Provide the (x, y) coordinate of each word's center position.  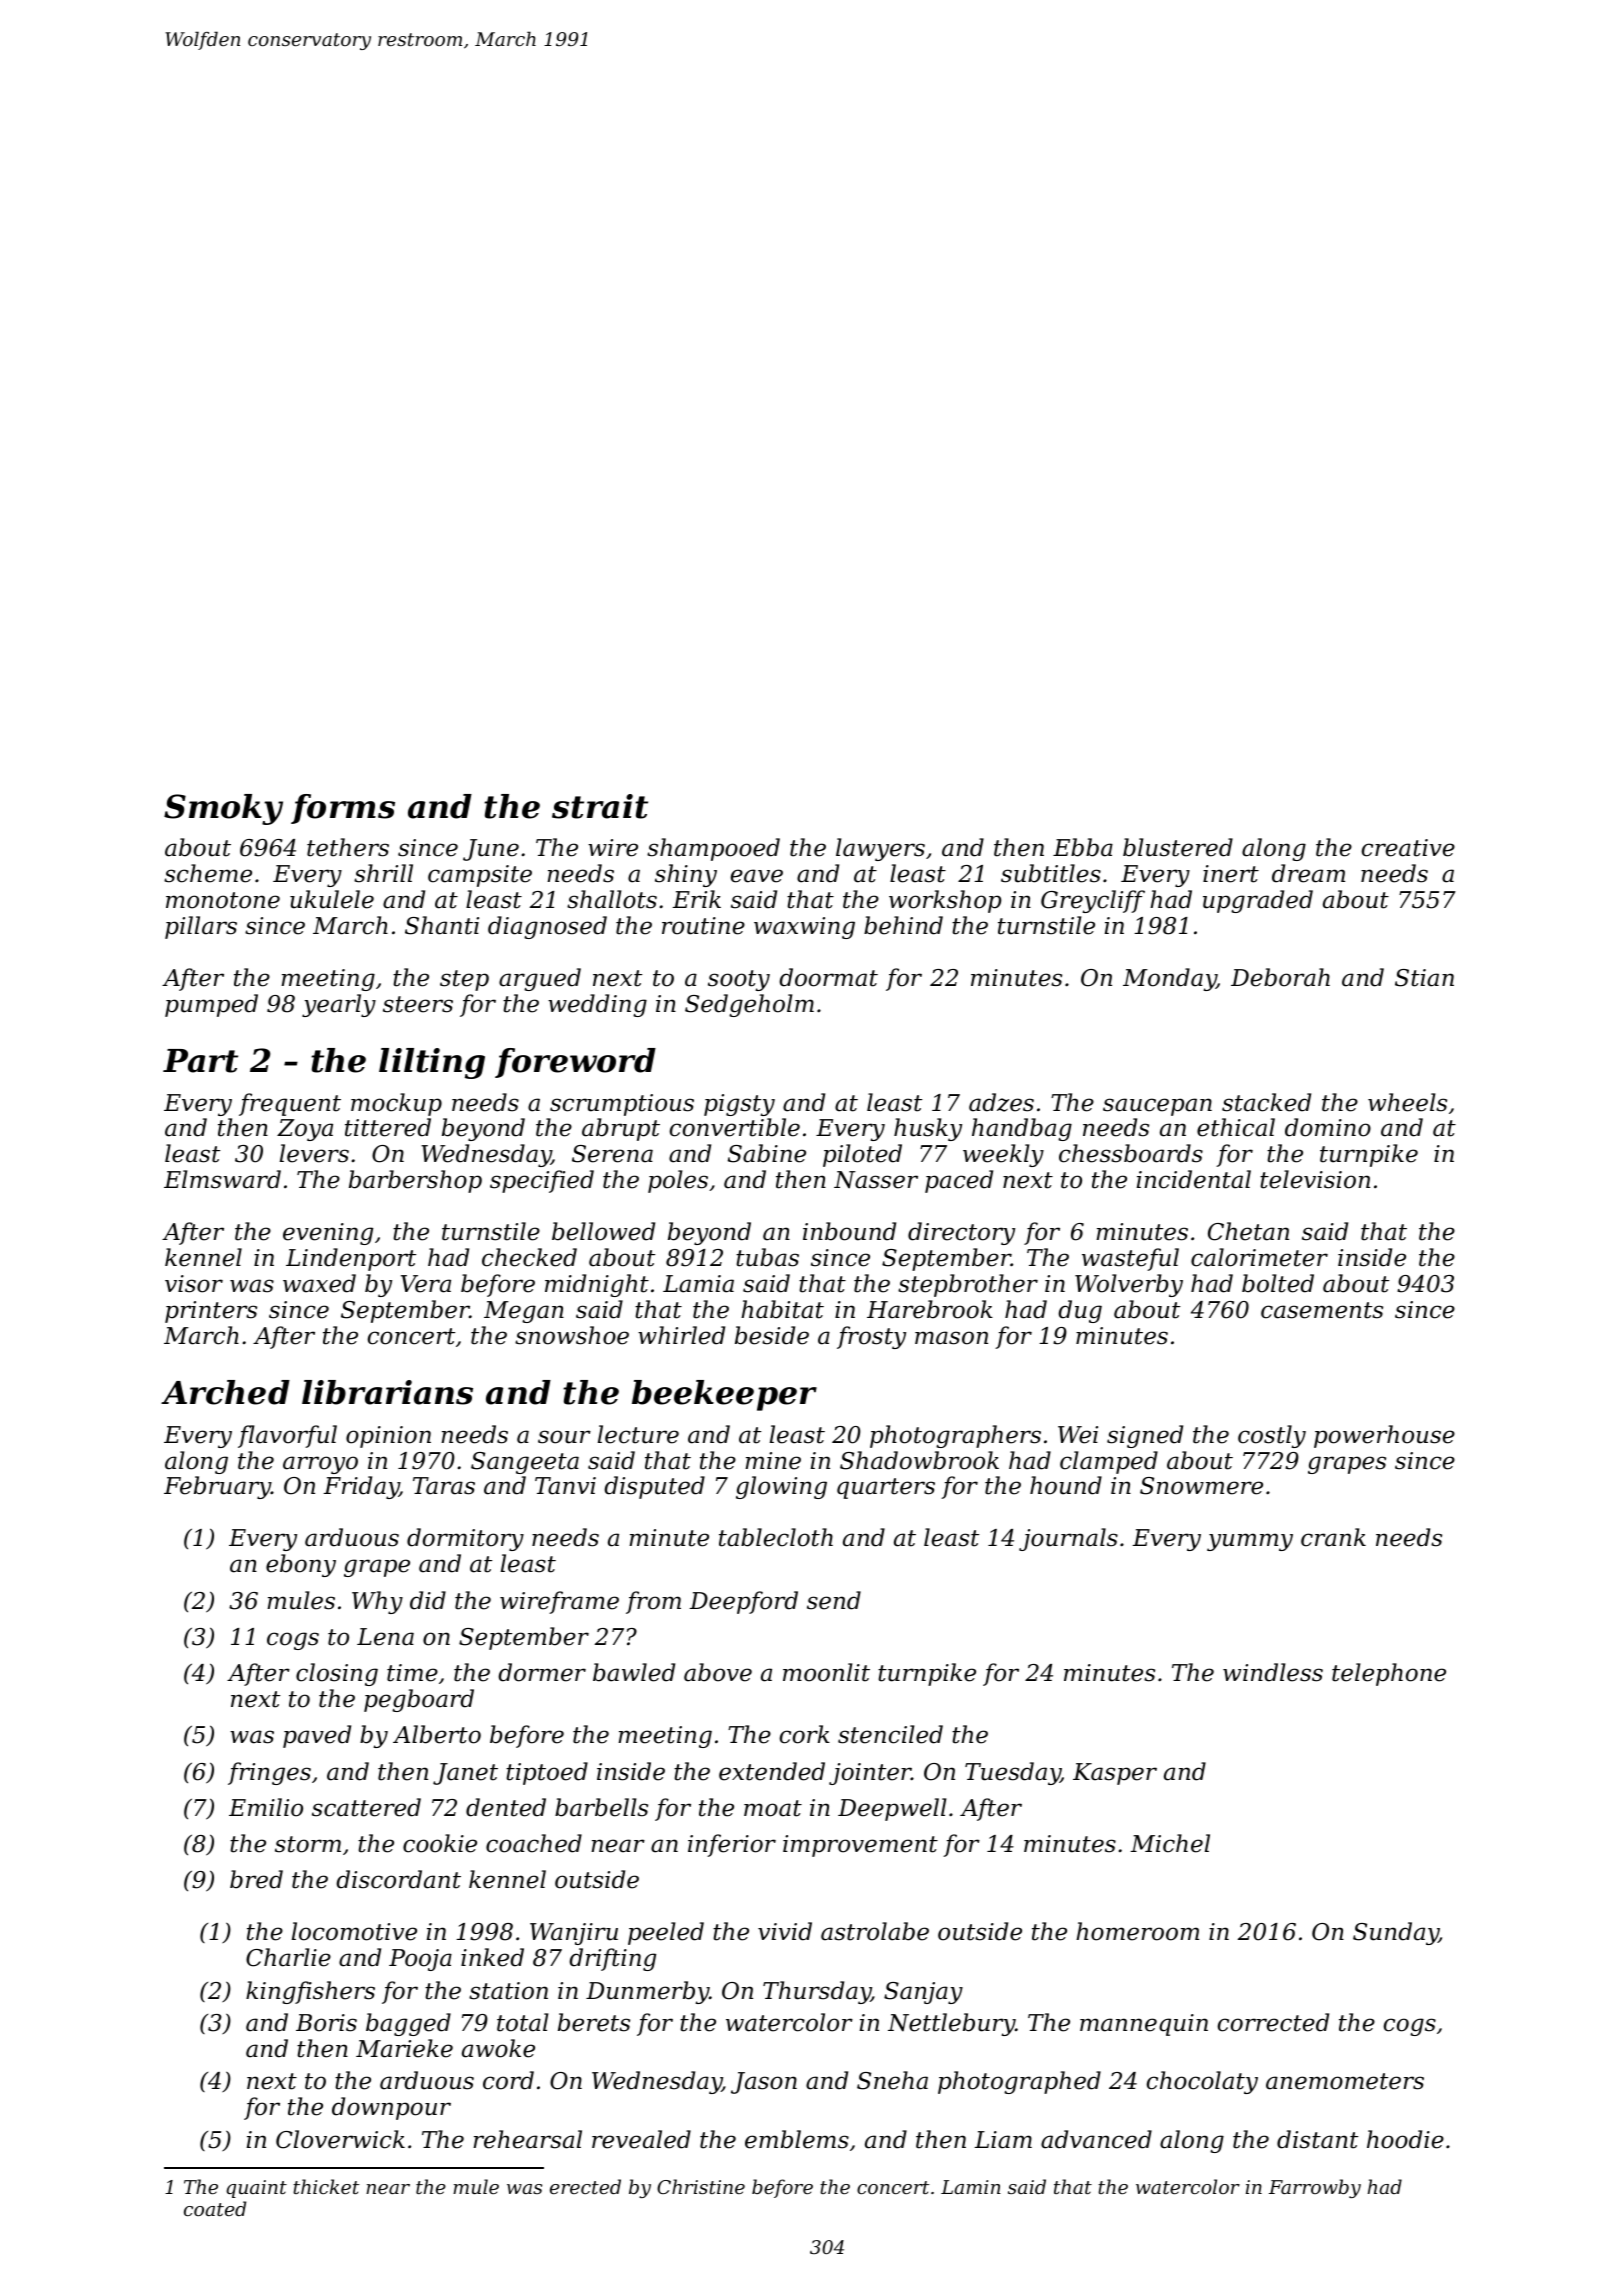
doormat (828, 977)
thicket (326, 2186)
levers (314, 1153)
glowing (781, 1487)
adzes (1001, 1102)
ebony (301, 1565)
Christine (701, 2186)
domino (1328, 1127)
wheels (1407, 1102)
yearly (339, 1005)
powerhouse (1384, 1436)
